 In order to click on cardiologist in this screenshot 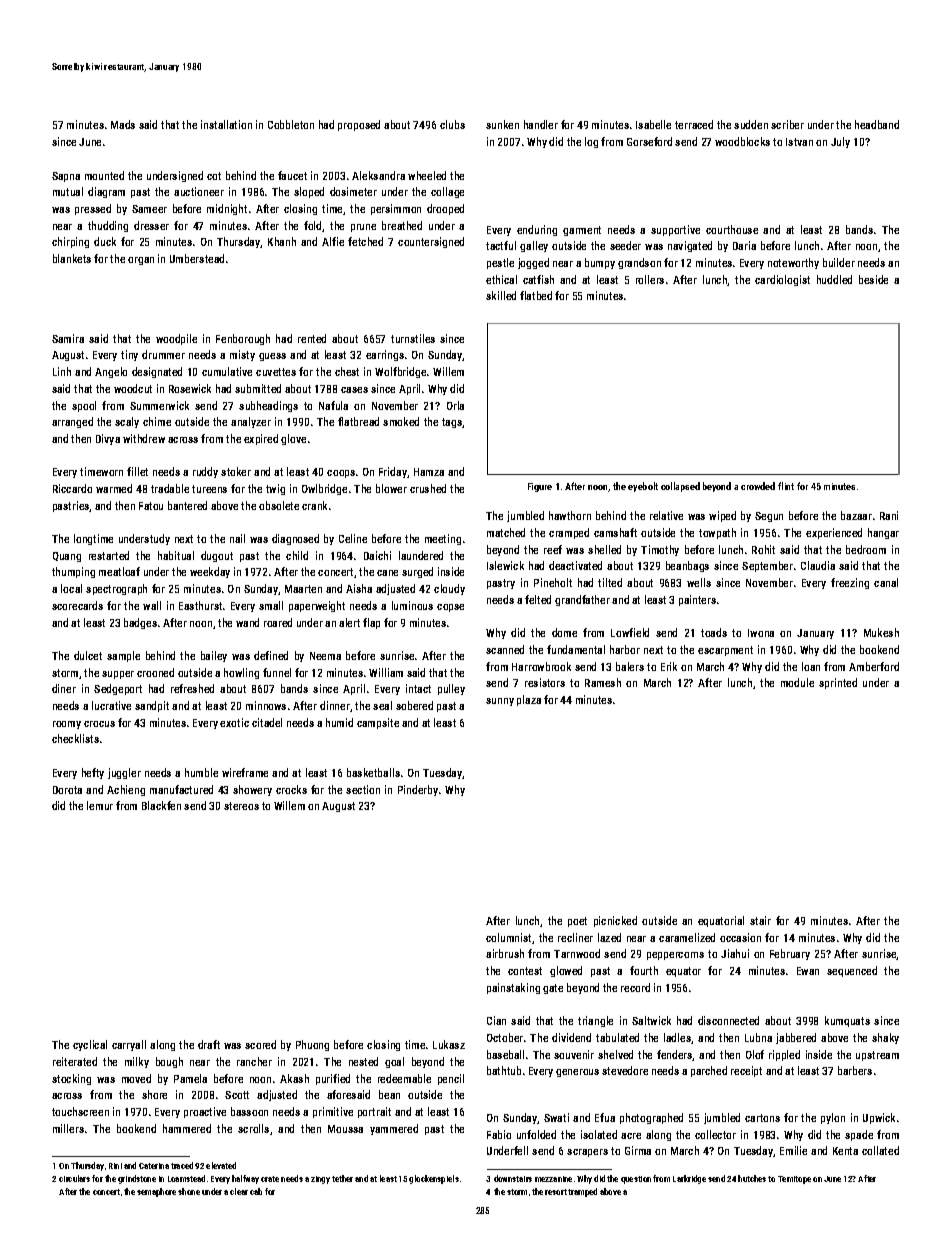, I will do `click(782, 280)`.
